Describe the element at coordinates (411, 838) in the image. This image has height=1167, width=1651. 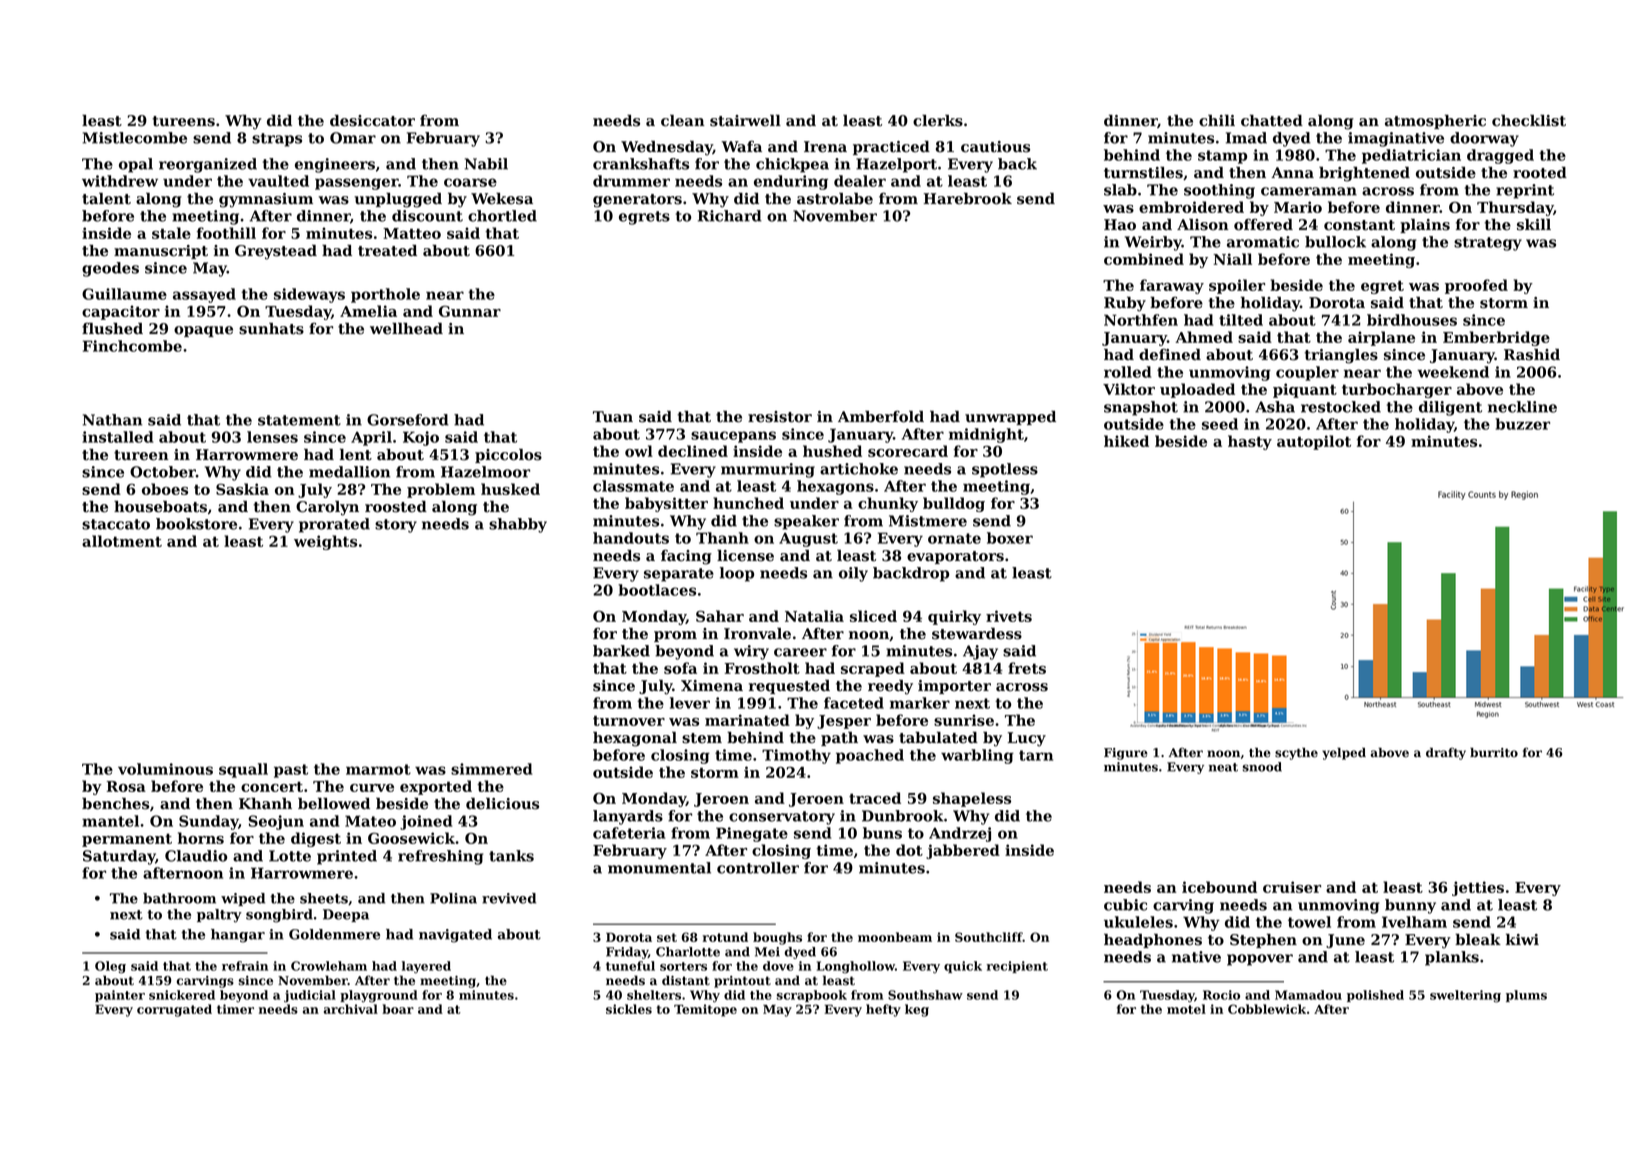
I see `Goosewick` at that location.
